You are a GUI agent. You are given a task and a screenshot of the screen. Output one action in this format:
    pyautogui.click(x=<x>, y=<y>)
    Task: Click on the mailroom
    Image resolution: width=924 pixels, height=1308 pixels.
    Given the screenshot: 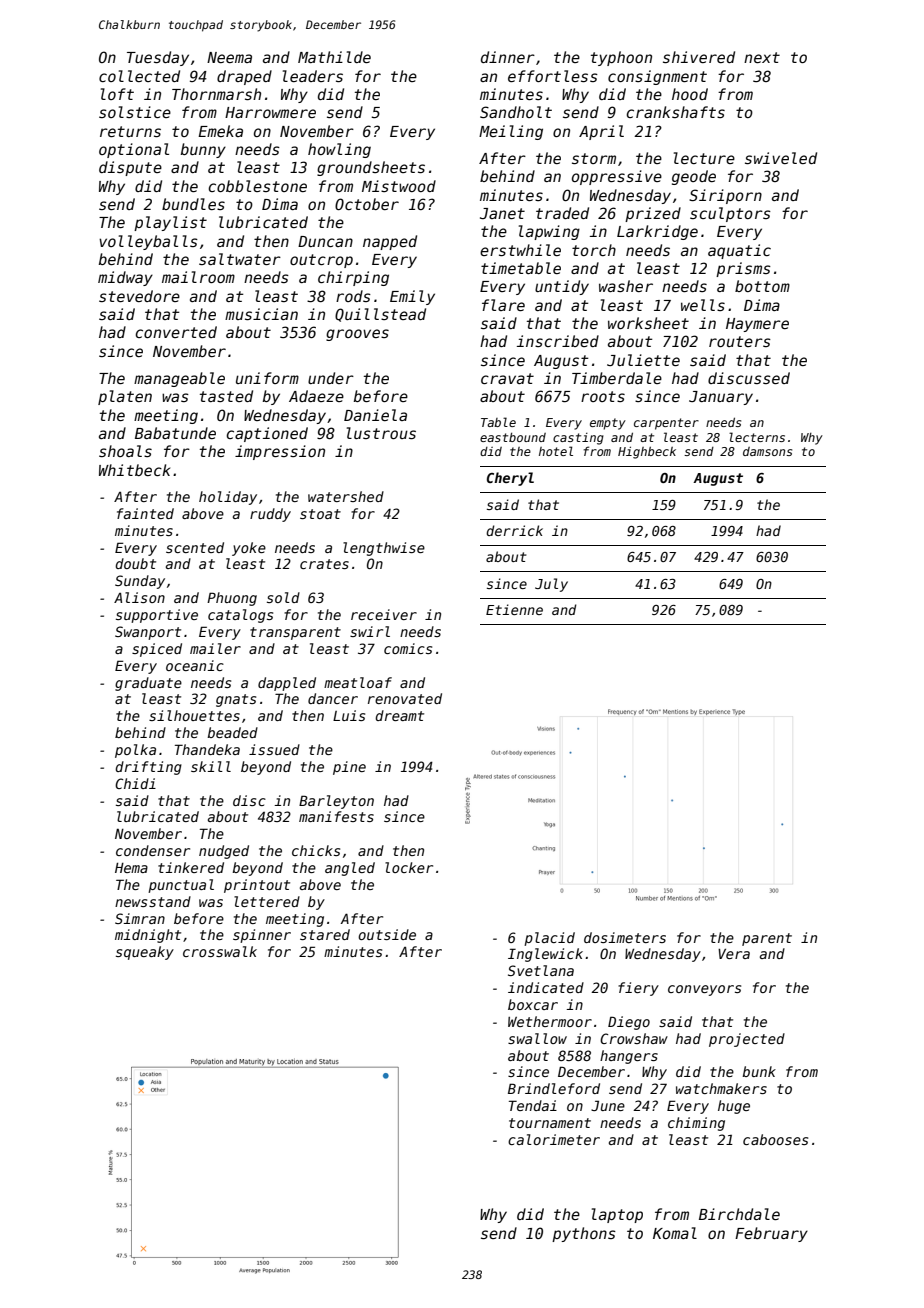 What is the action you would take?
    pyautogui.click(x=198, y=277)
